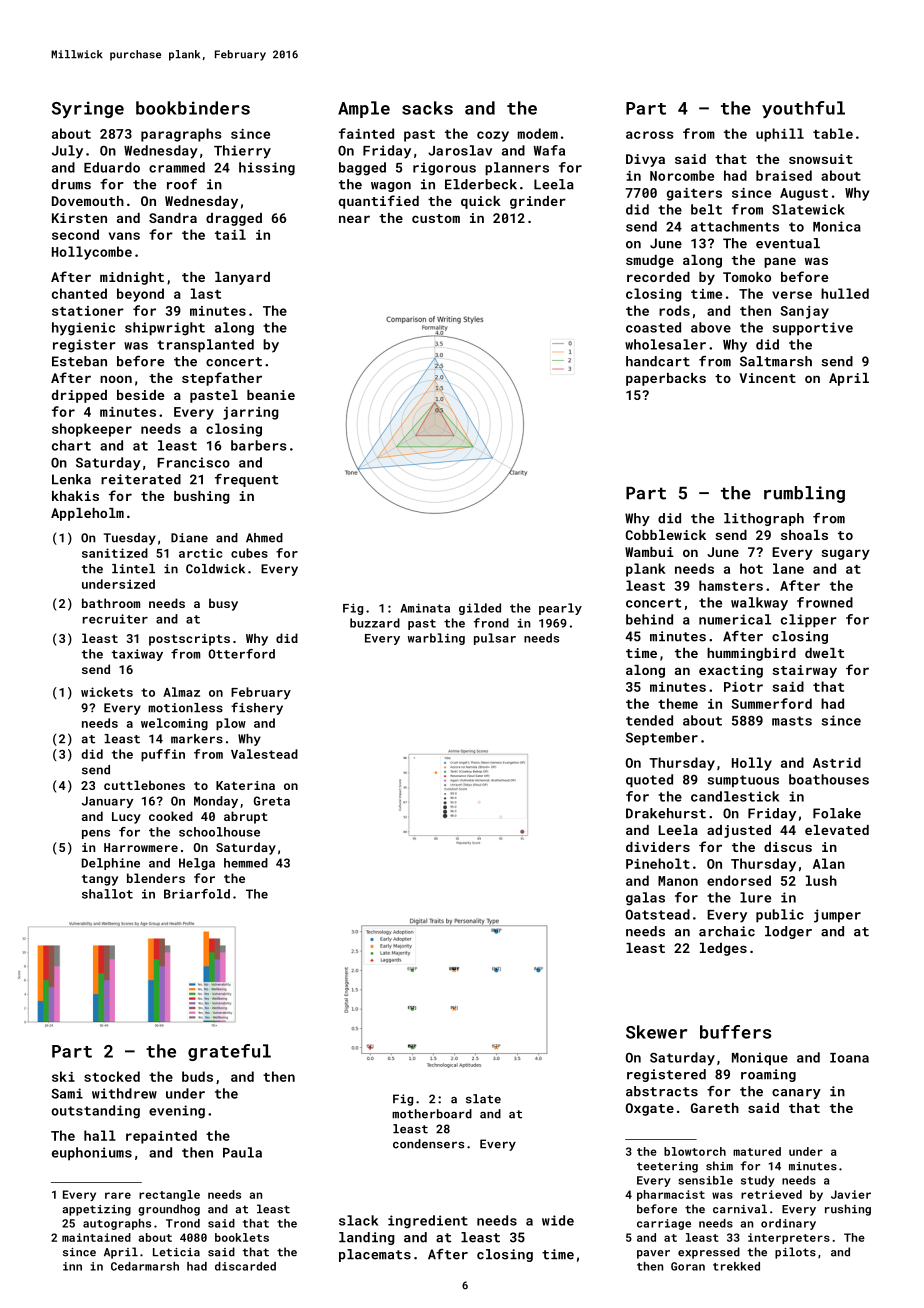 Image resolution: width=924 pixels, height=1308 pixels. Describe the element at coordinates (79, 396) in the image. I see `dripped` at that location.
